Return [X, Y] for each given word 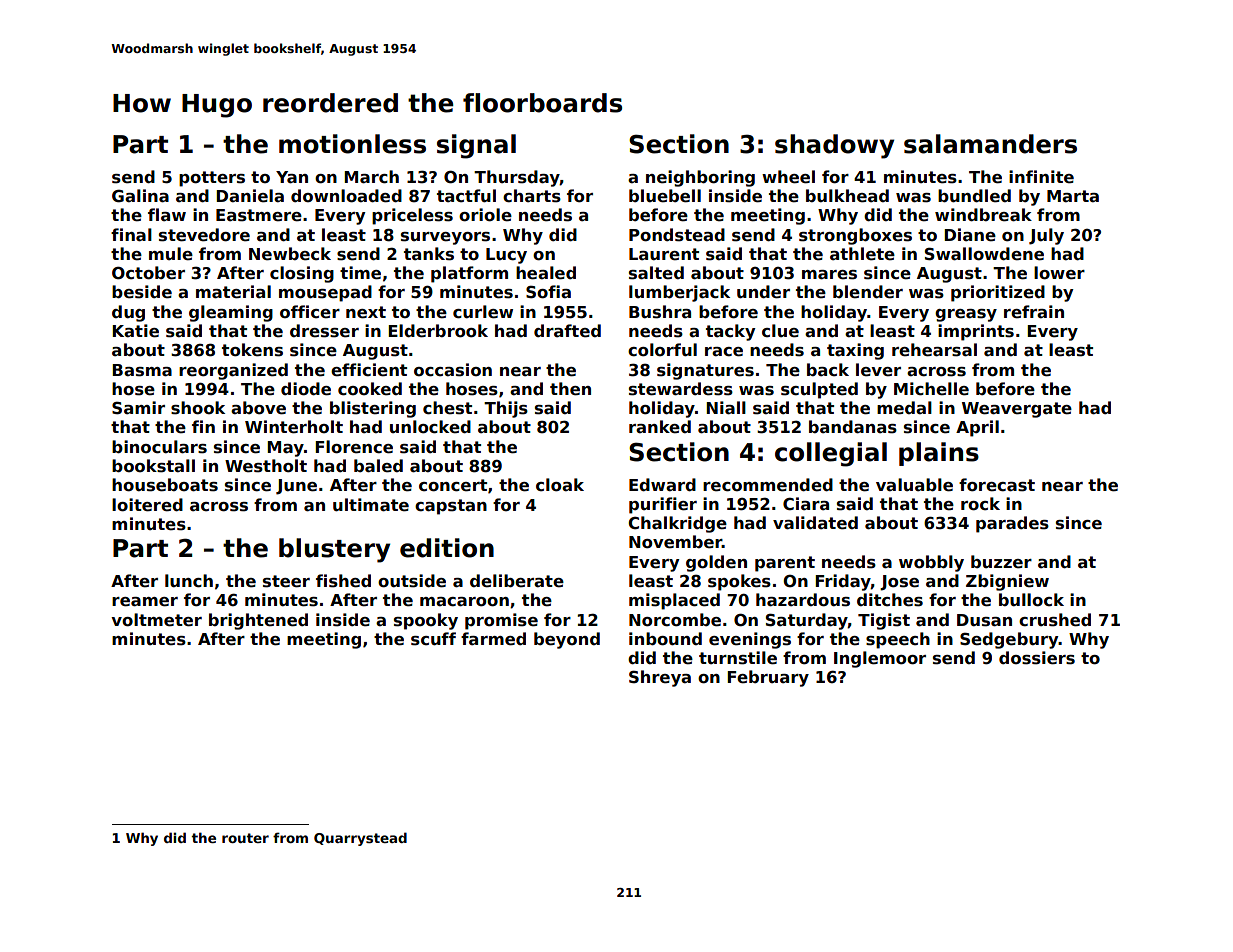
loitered [147, 505]
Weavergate [1017, 410]
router [245, 838]
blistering [373, 409]
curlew [483, 312]
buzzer [1001, 562]
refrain [1034, 312]
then [570, 389]
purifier [663, 505]
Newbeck [290, 254]
